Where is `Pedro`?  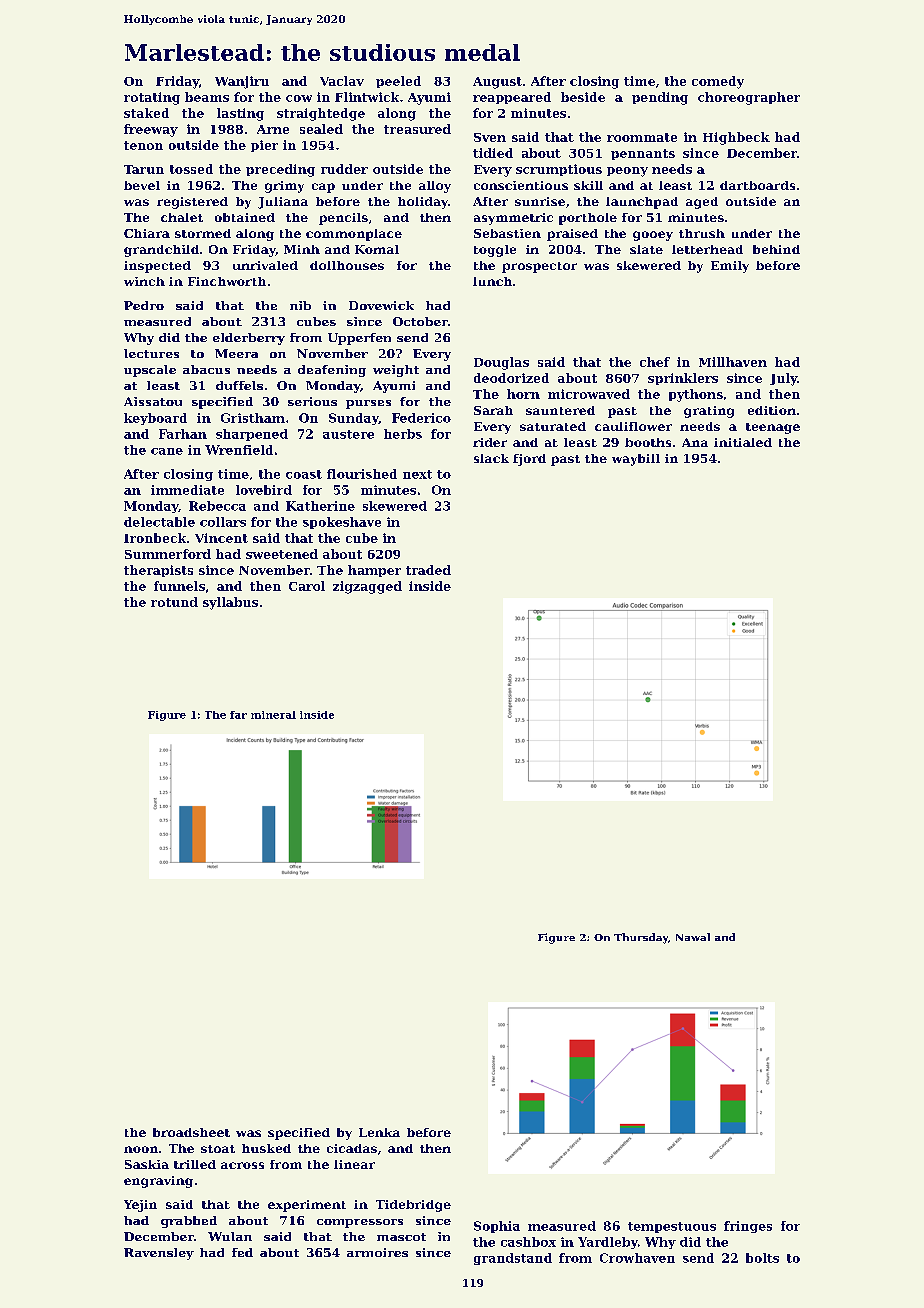 Pedro is located at coordinates (144, 305).
